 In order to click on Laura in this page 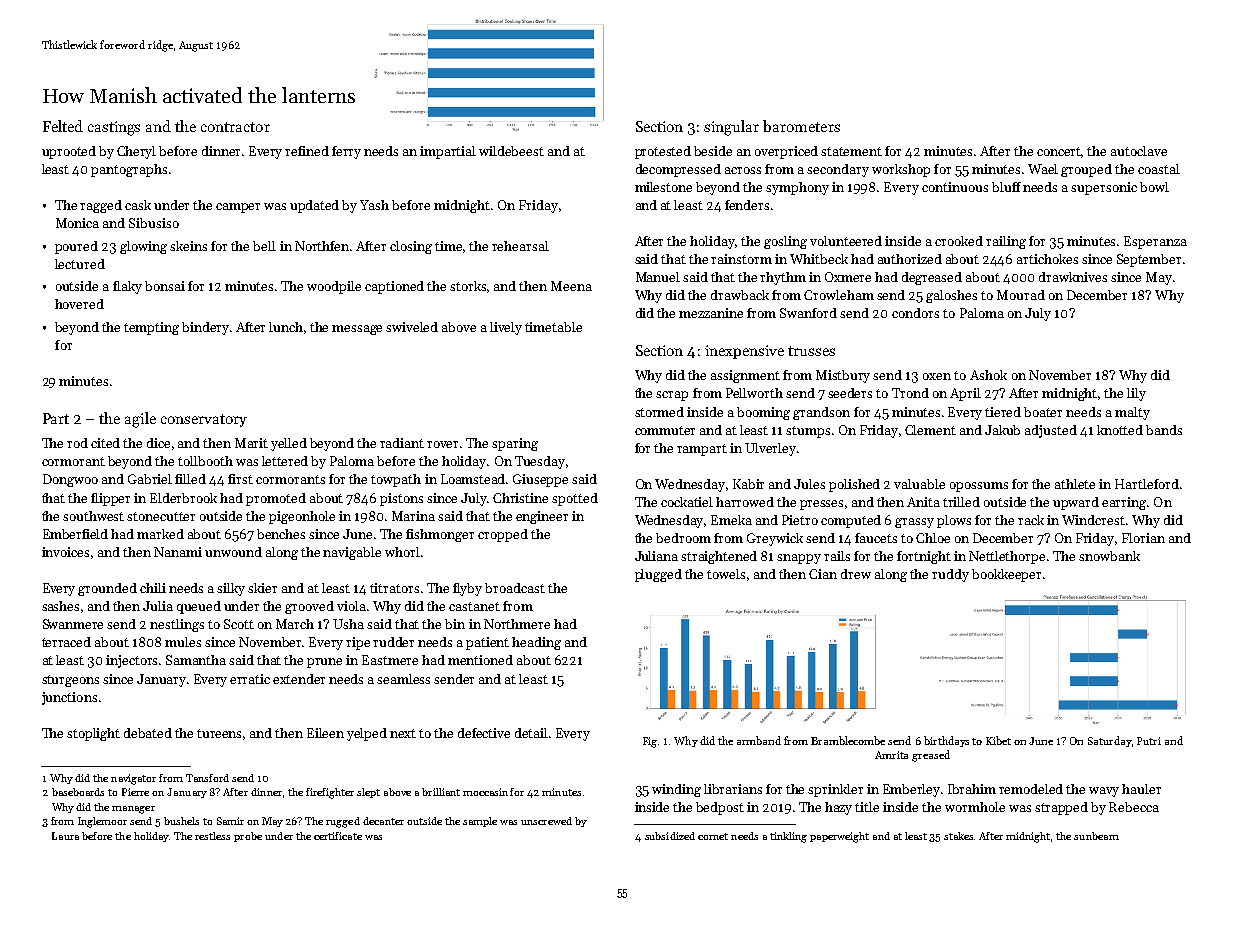, I will do `click(65, 836)`.
